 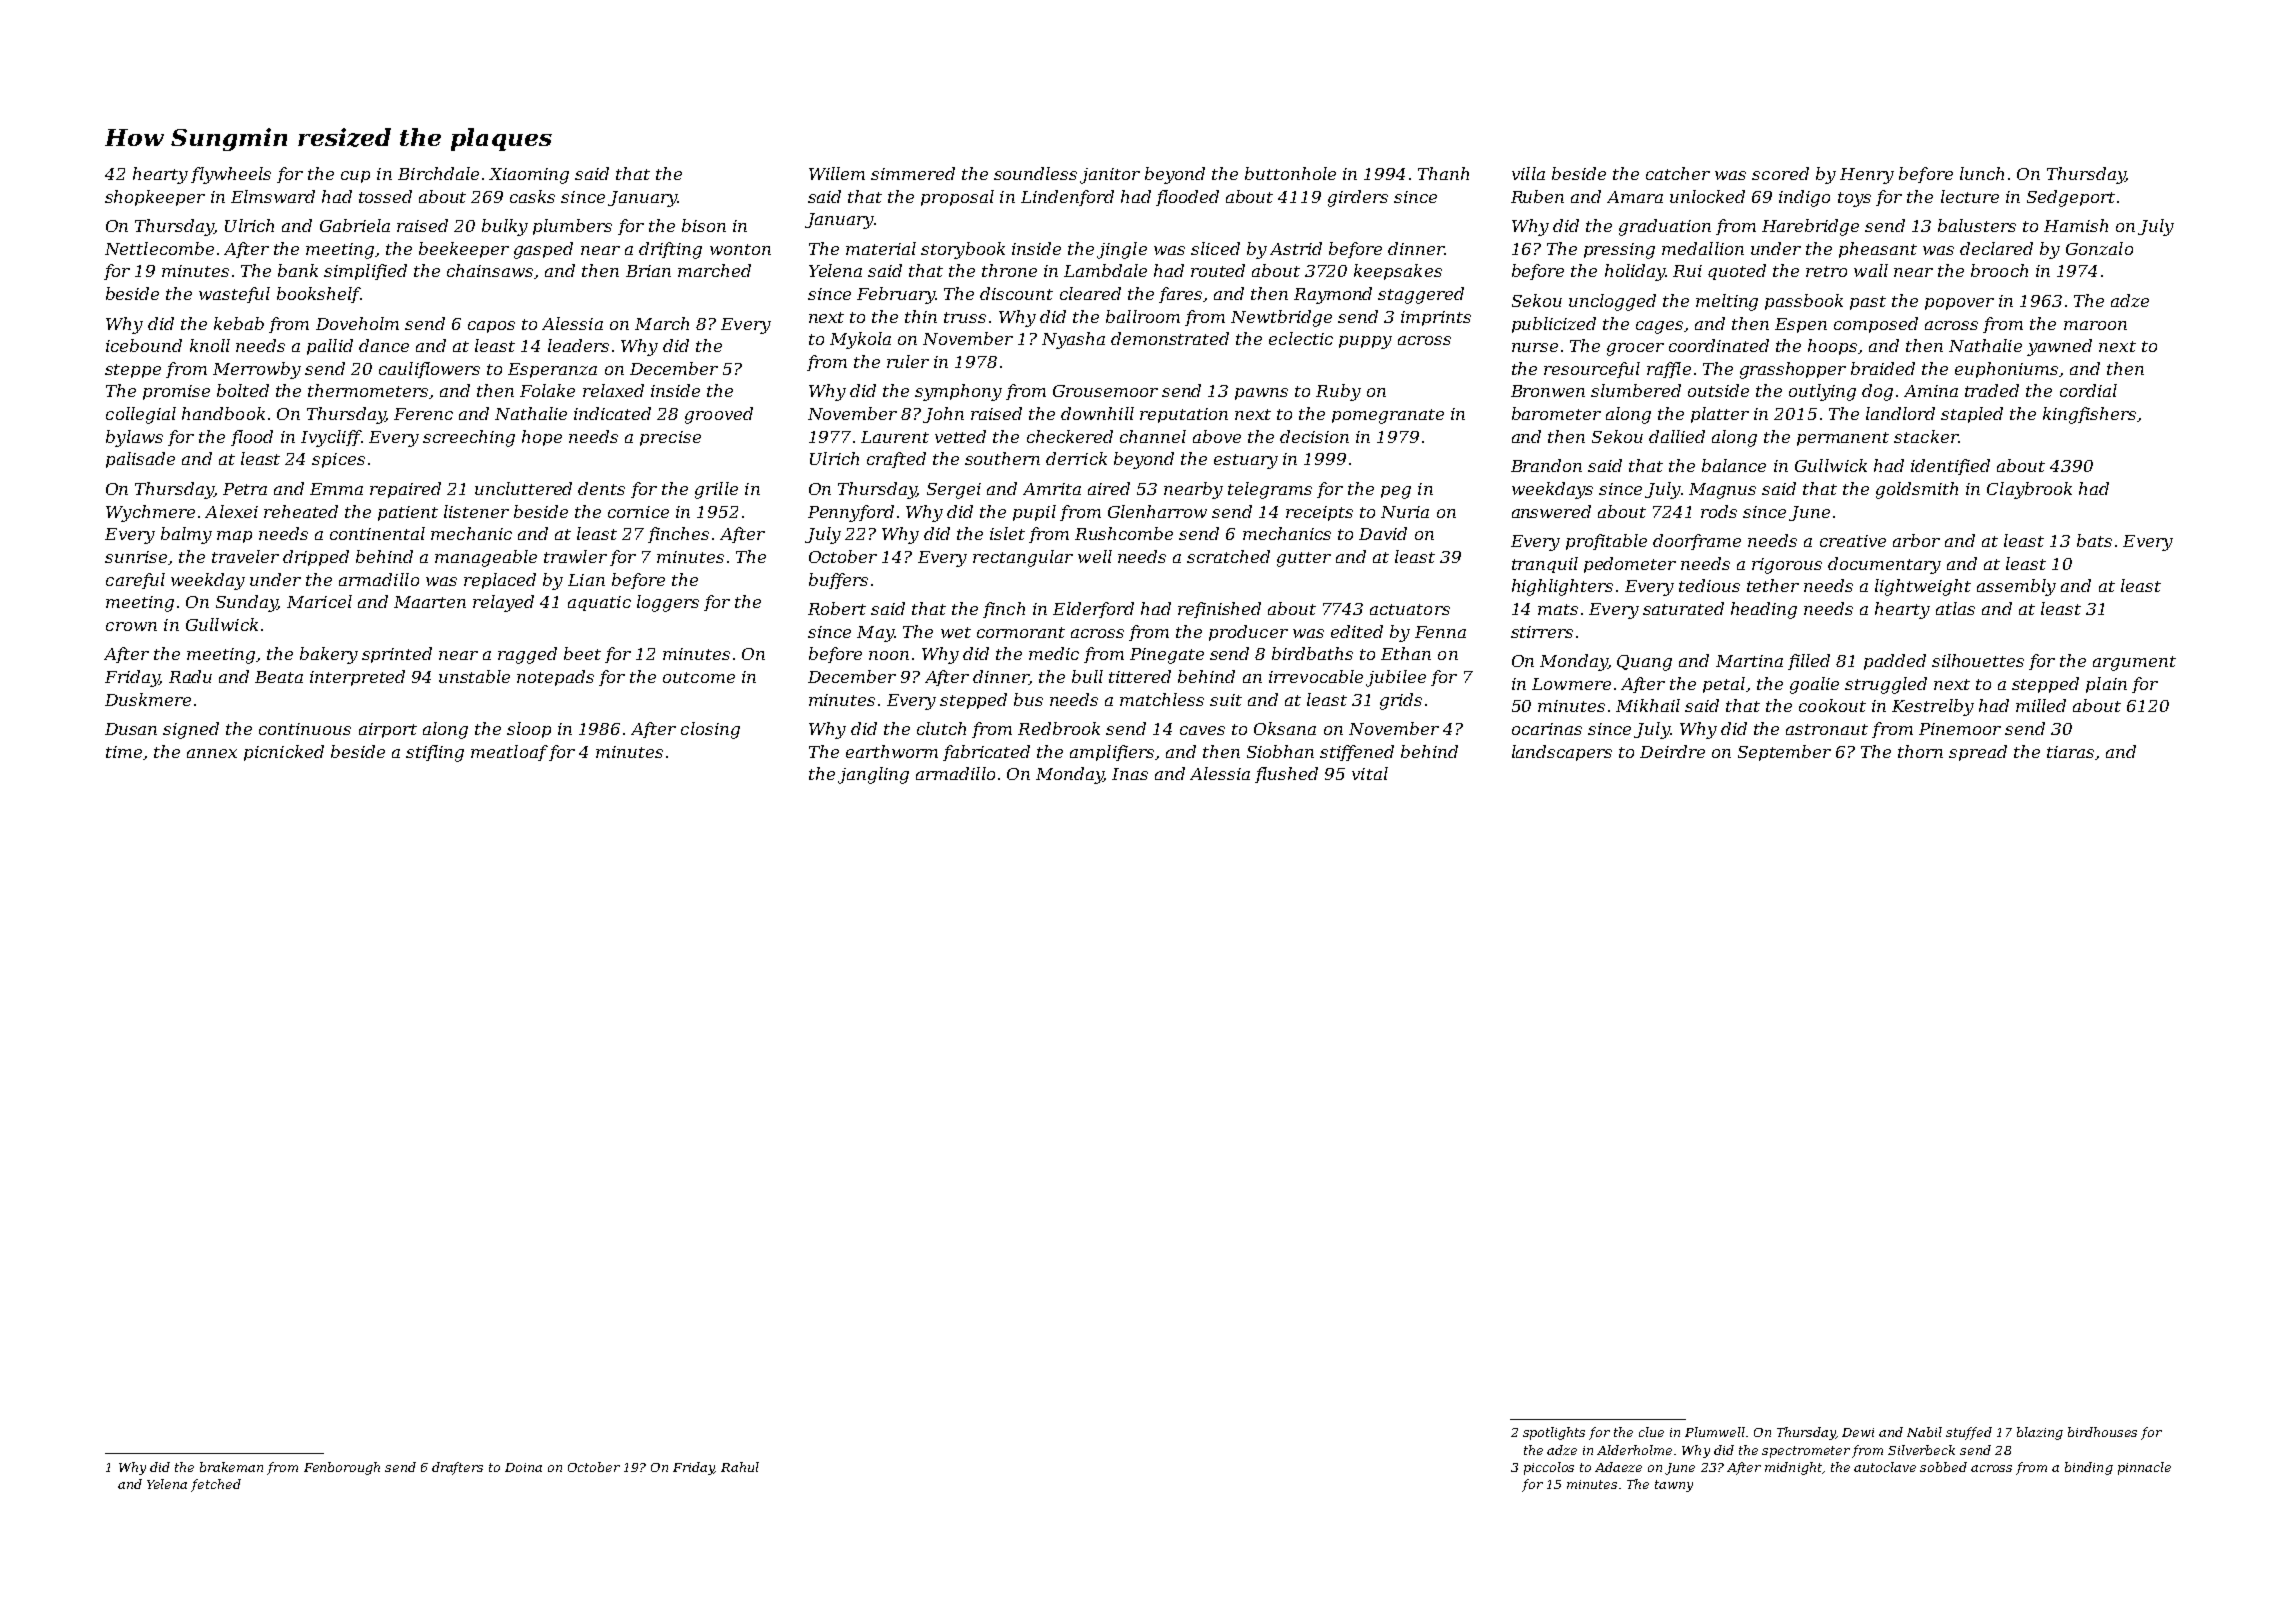 I want to click on buttonhole, so click(x=1290, y=173).
